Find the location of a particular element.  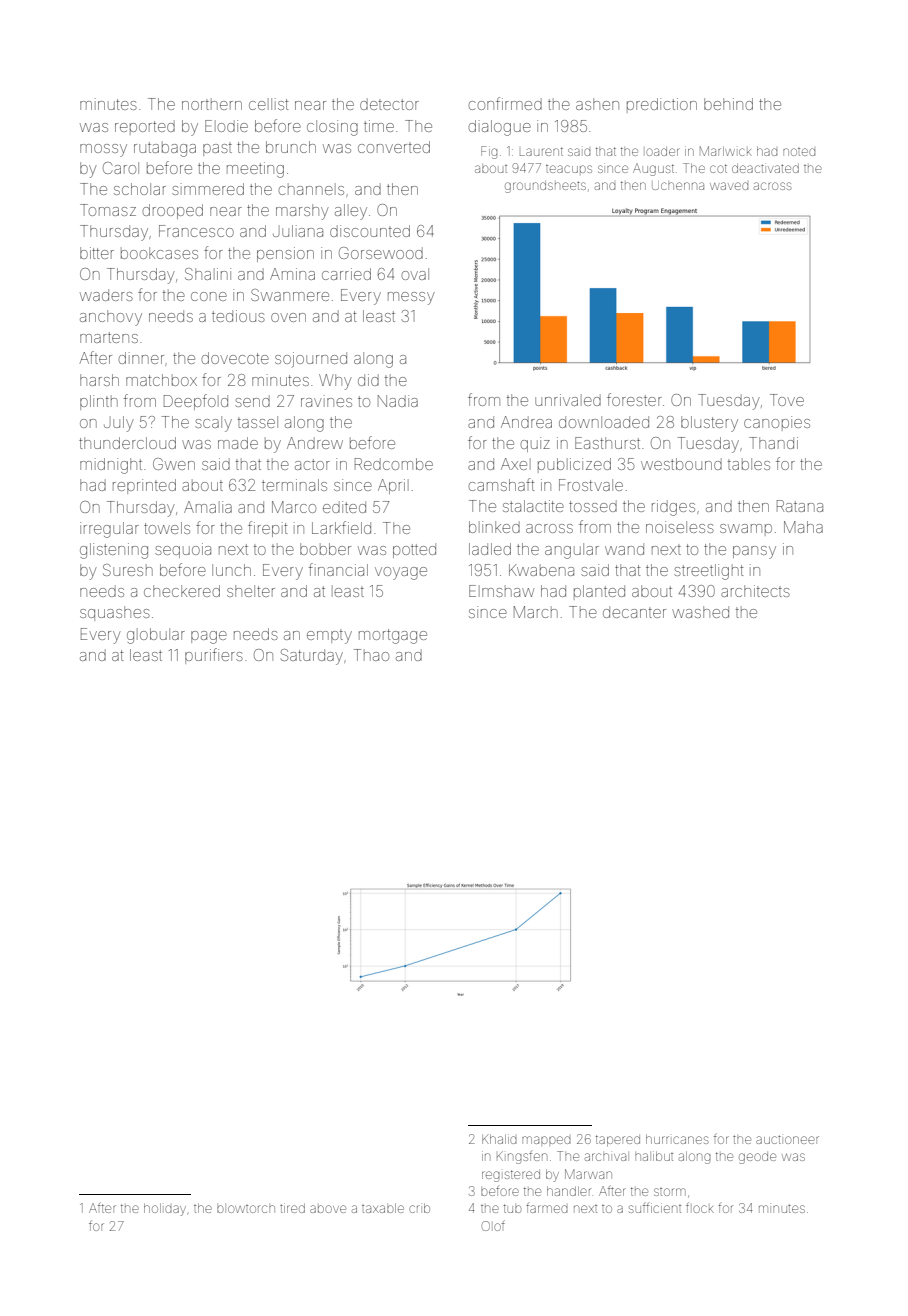

waved is located at coordinates (729, 186).
